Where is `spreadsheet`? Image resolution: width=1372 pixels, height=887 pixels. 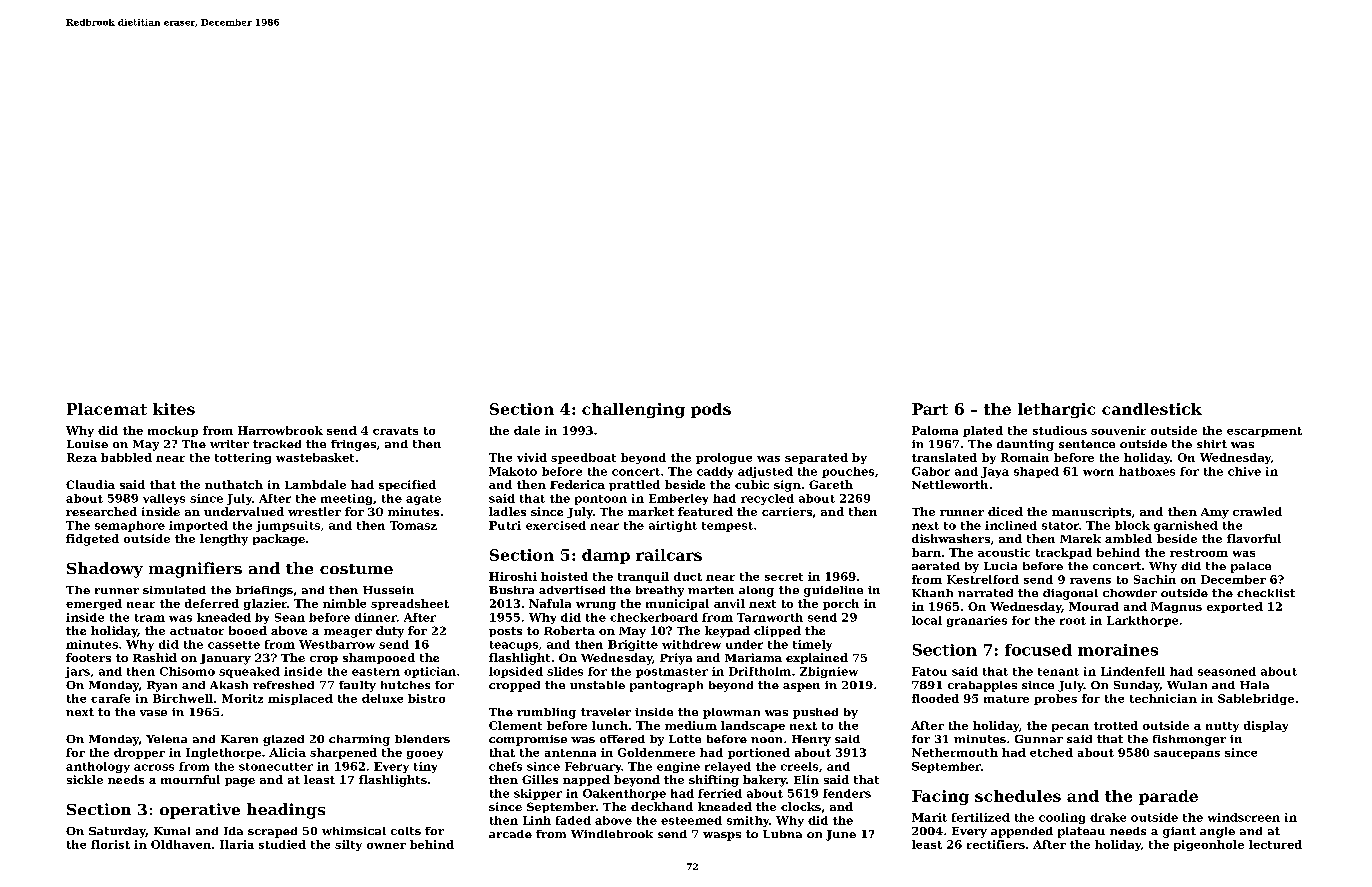
spreadsheet is located at coordinates (410, 604).
